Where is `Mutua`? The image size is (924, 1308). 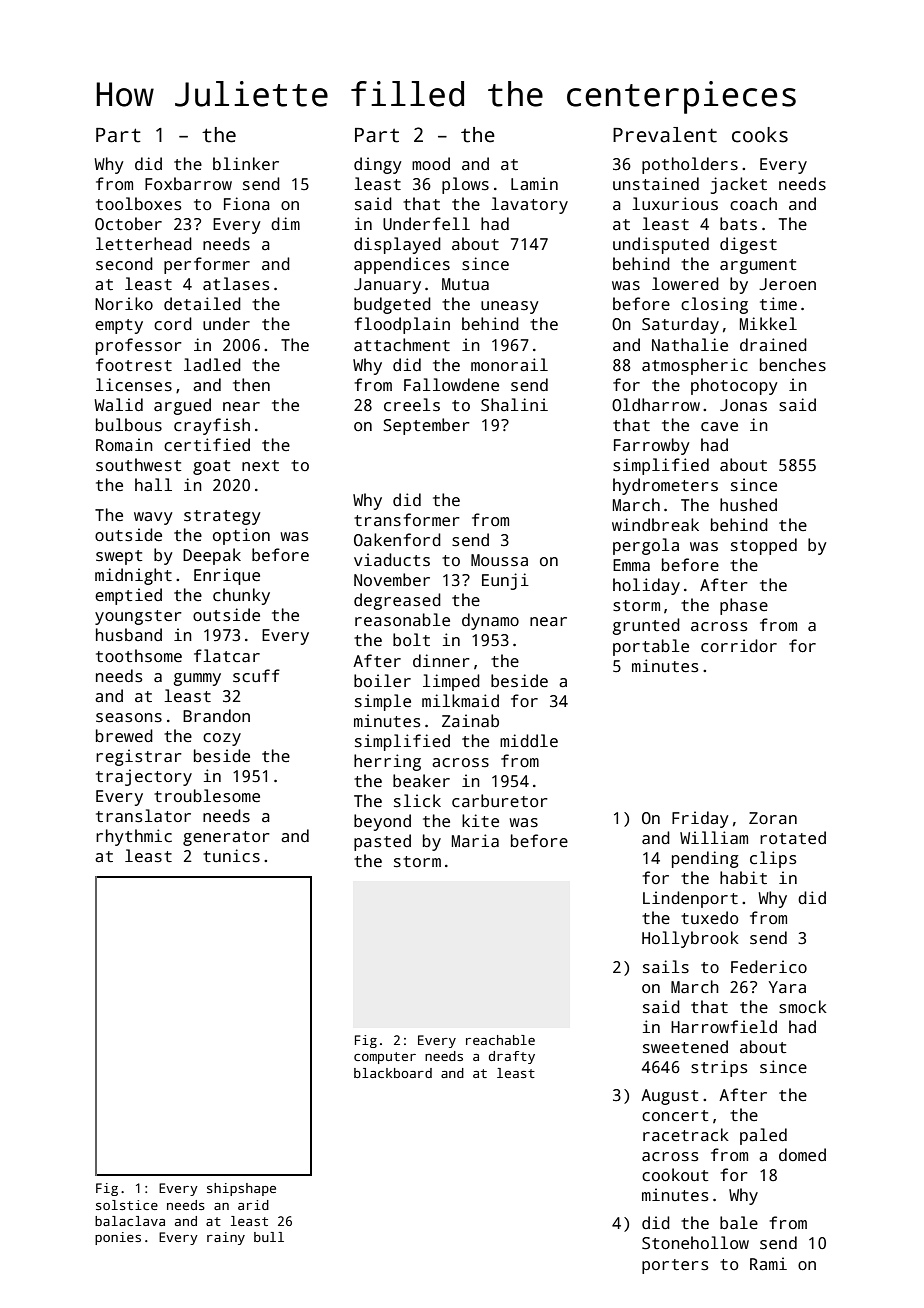
Mutua is located at coordinates (465, 284).
